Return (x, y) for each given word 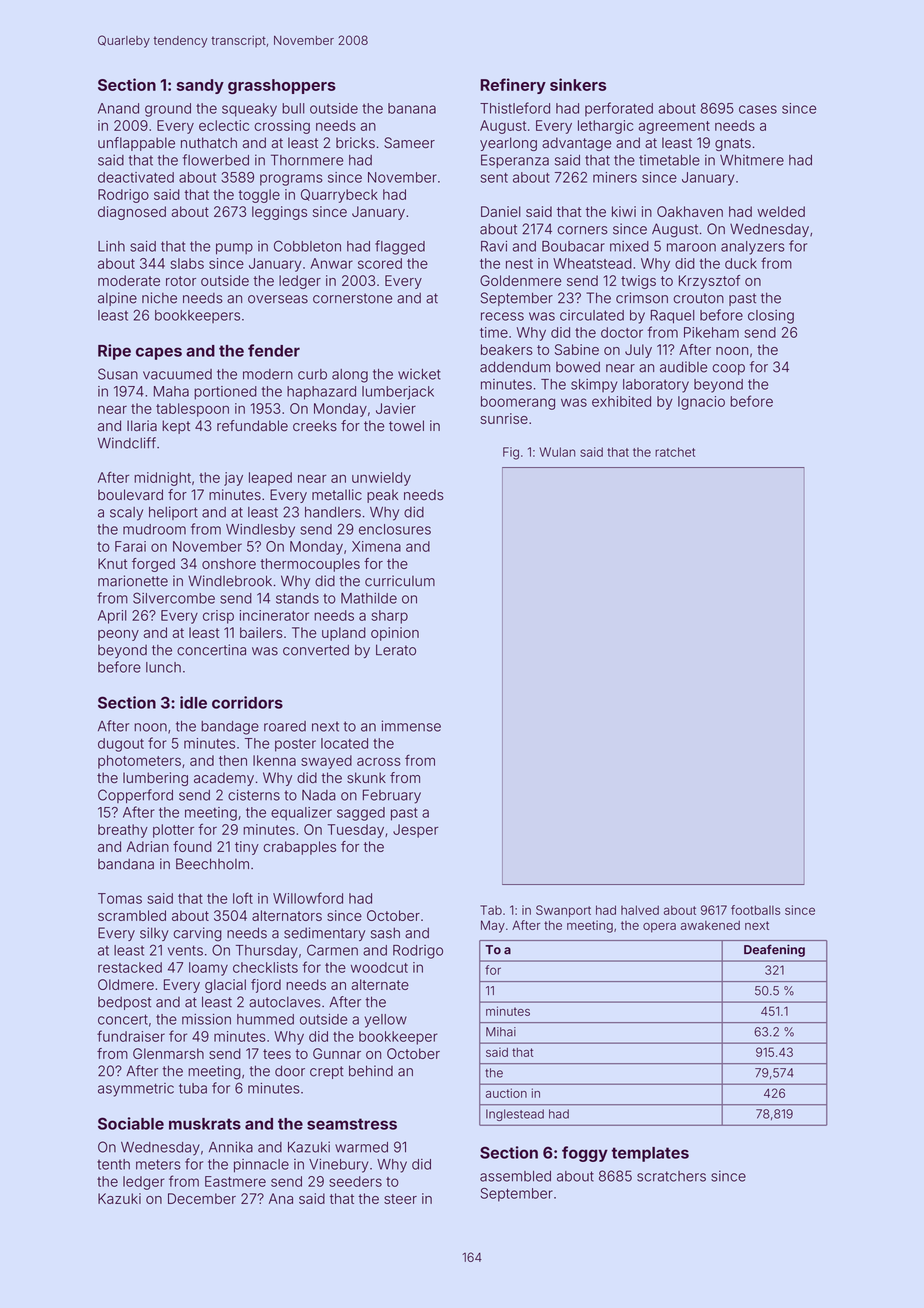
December (202, 1198)
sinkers (578, 84)
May (493, 926)
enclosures (395, 529)
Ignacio (701, 403)
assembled (515, 1176)
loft (243, 898)
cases (758, 109)
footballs (755, 910)
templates (650, 1154)
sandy (200, 86)
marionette (133, 581)
